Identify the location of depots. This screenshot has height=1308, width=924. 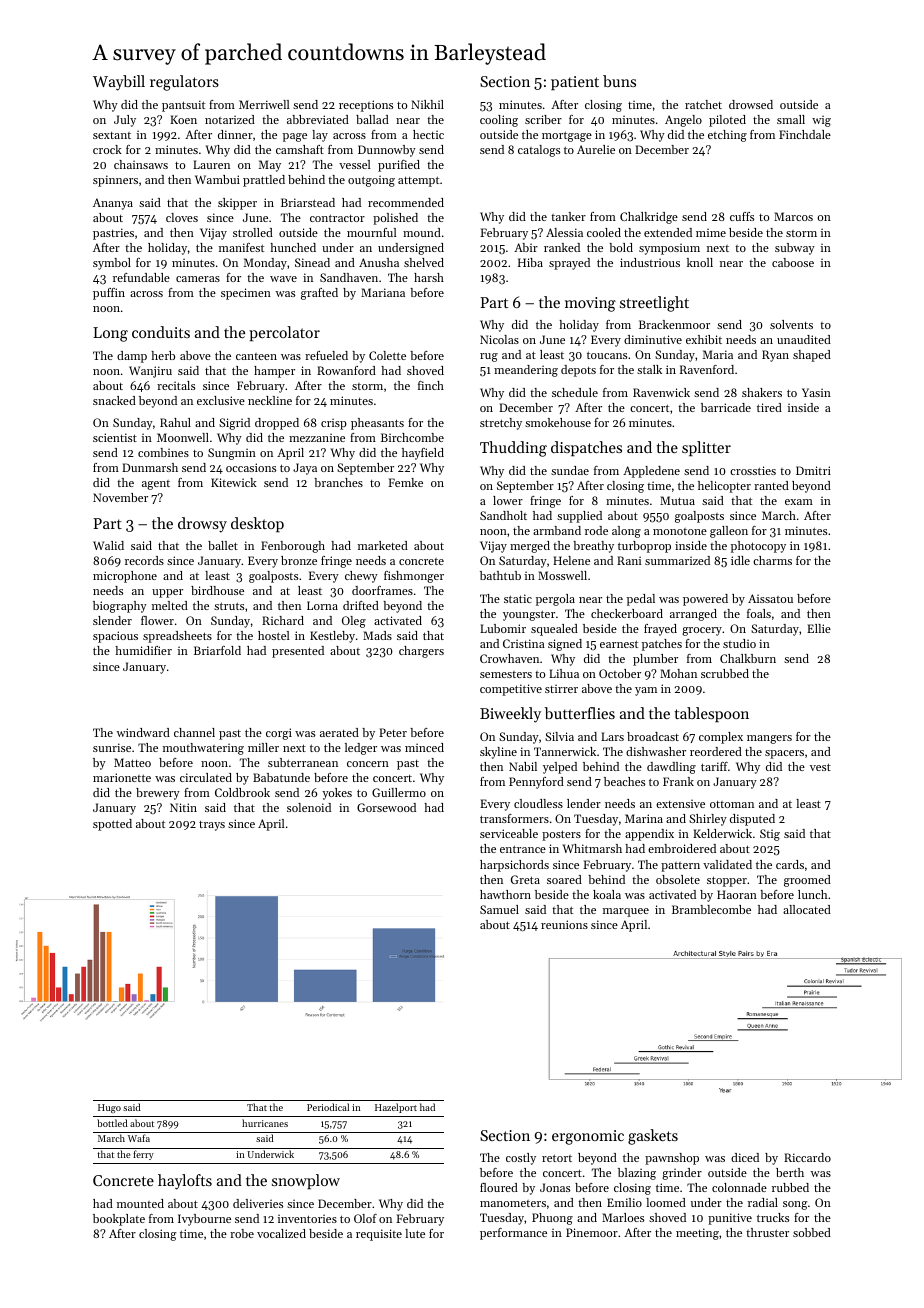
(578, 371).
